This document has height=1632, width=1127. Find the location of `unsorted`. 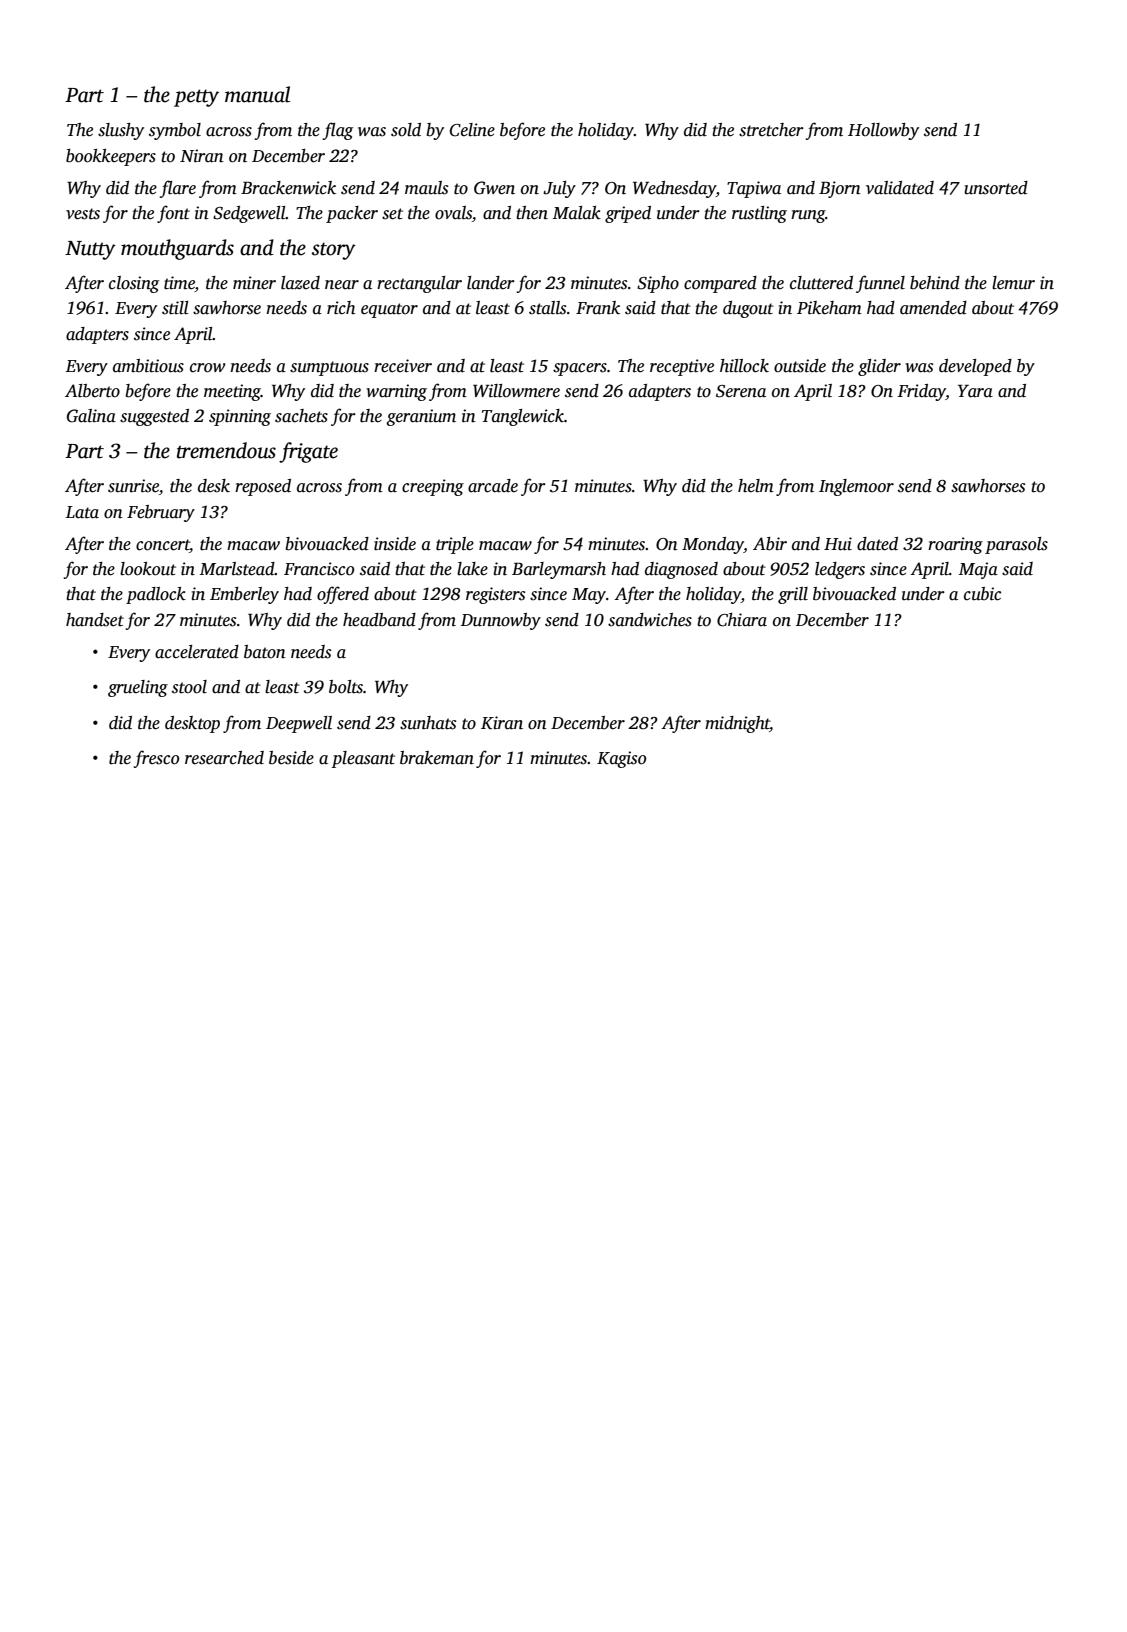

unsorted is located at coordinates (996, 188).
